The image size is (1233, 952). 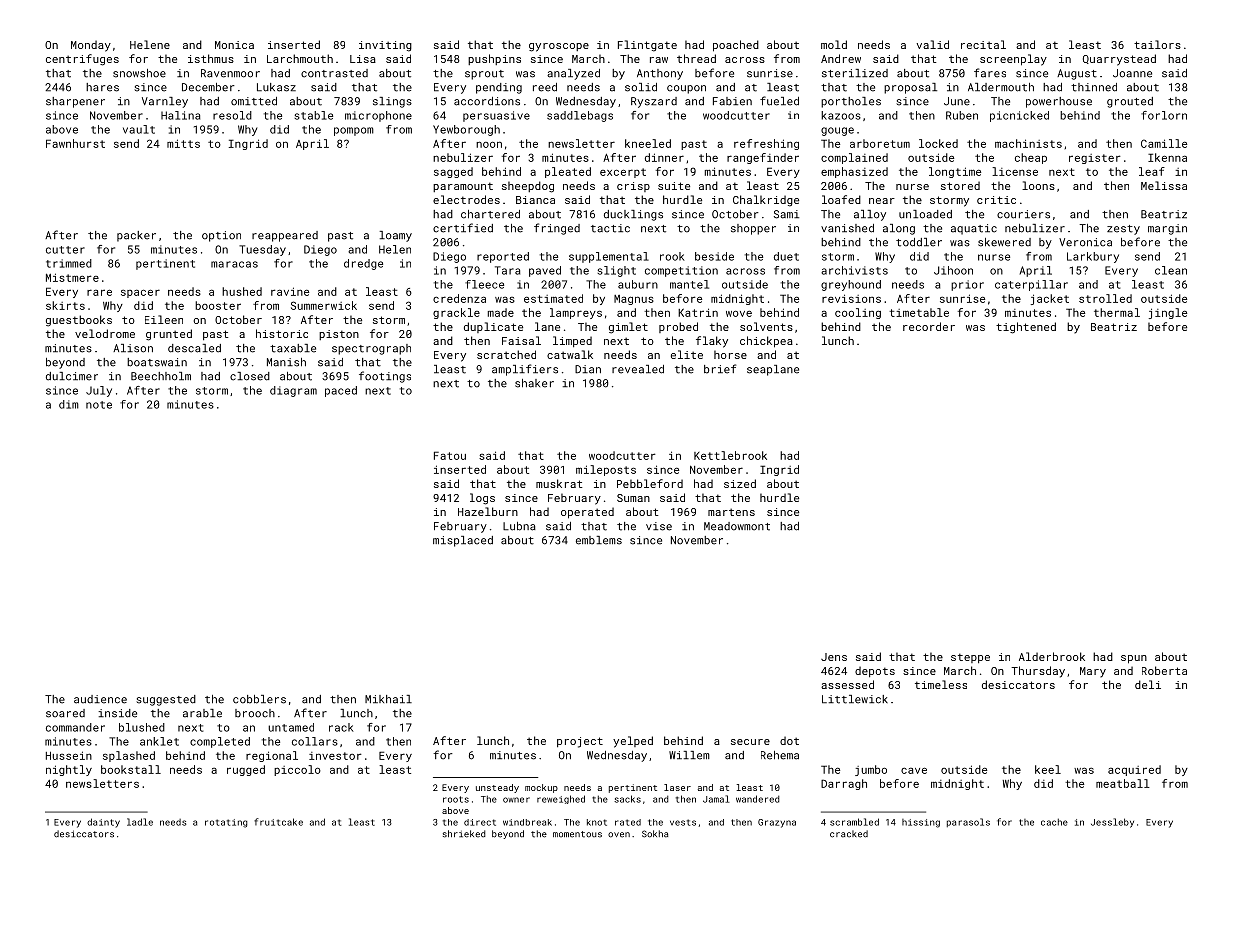 What do you see at coordinates (968, 822) in the page?
I see `parasols` at bounding box center [968, 822].
